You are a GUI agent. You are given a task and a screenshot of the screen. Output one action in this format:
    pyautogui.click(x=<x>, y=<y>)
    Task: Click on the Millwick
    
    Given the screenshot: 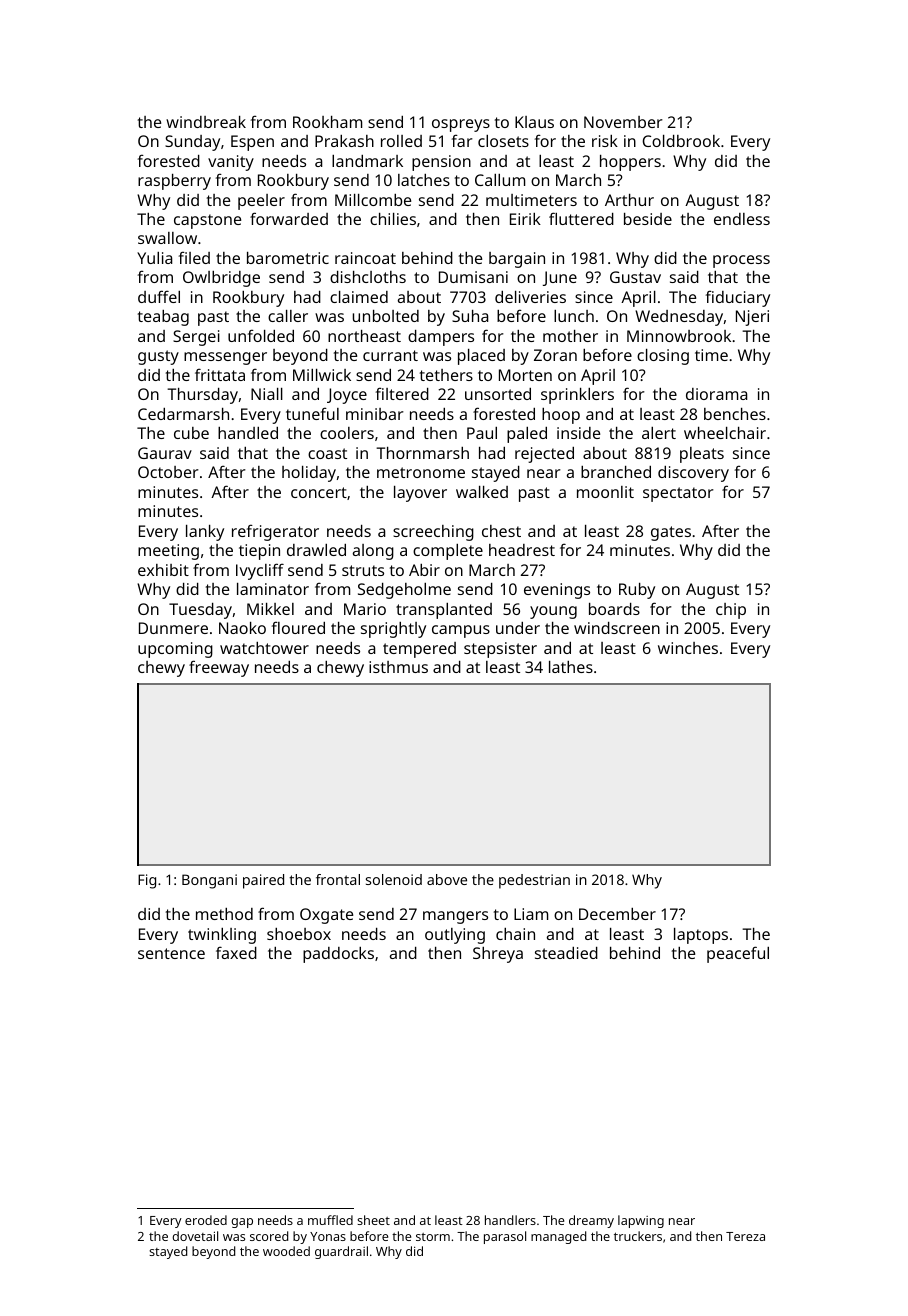 What is the action you would take?
    pyautogui.click(x=322, y=375)
